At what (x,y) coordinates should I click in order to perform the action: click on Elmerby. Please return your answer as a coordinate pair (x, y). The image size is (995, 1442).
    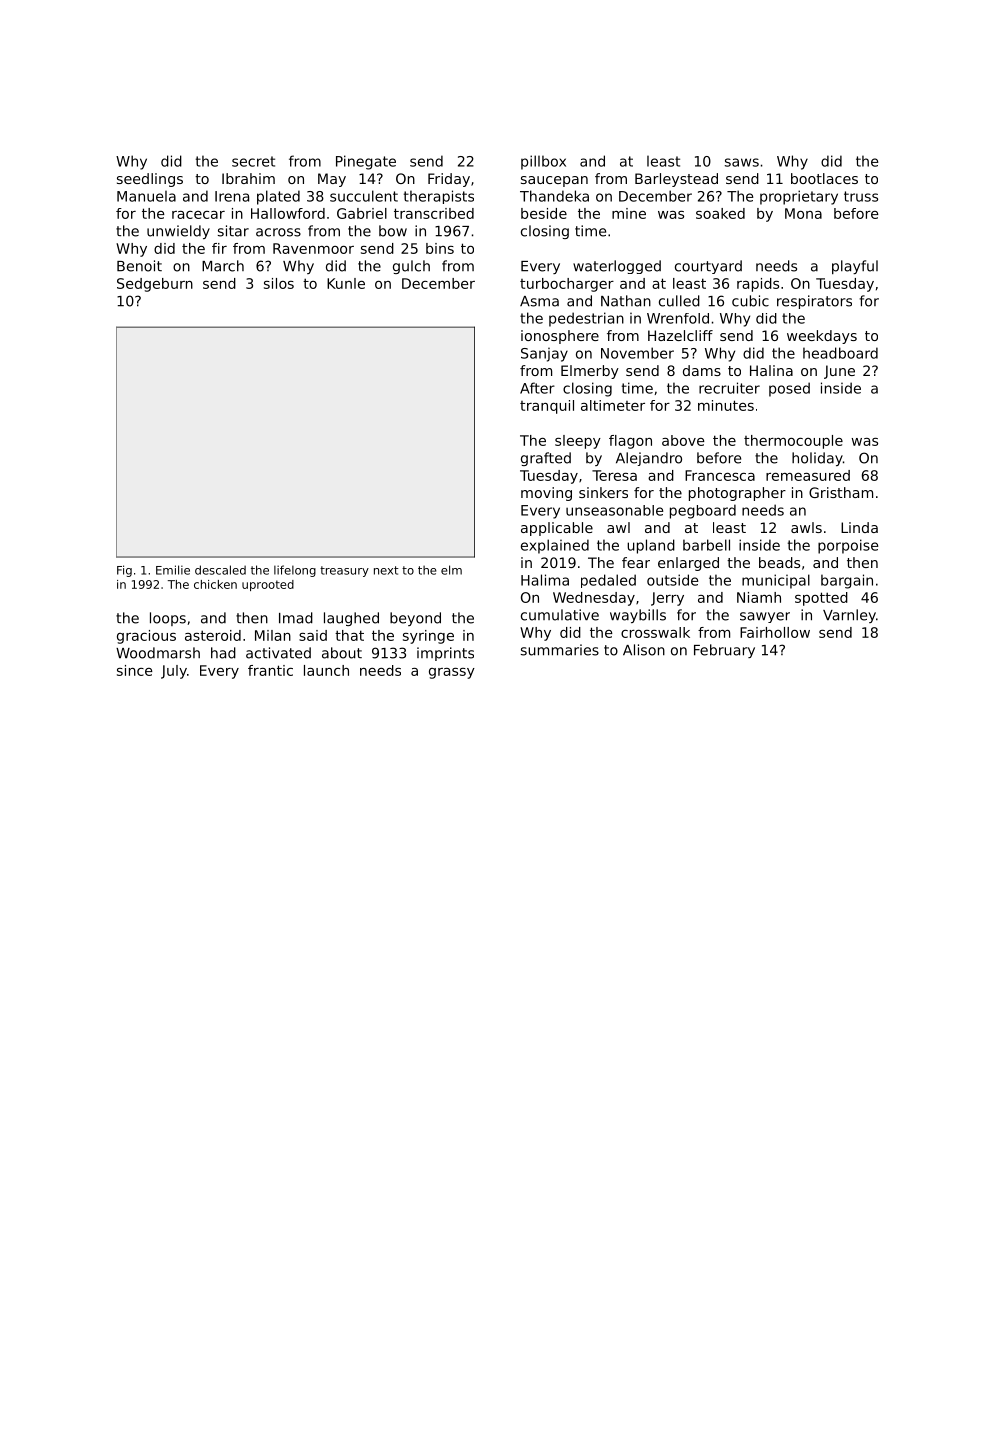
    Looking at the image, I should click on (590, 372).
